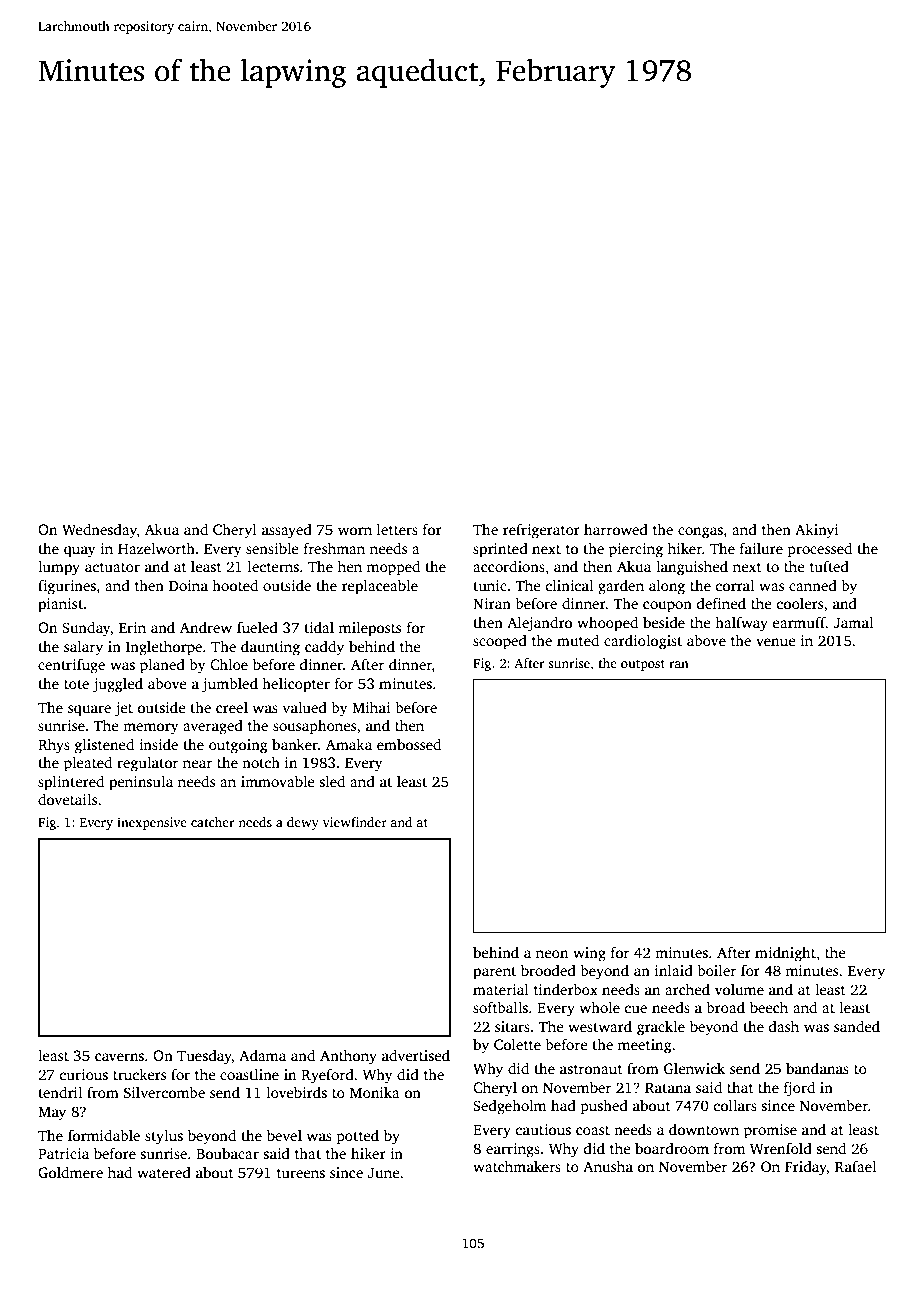 The height and width of the screenshot is (1308, 924). Describe the element at coordinates (67, 587) in the screenshot. I see `figurines` at that location.
